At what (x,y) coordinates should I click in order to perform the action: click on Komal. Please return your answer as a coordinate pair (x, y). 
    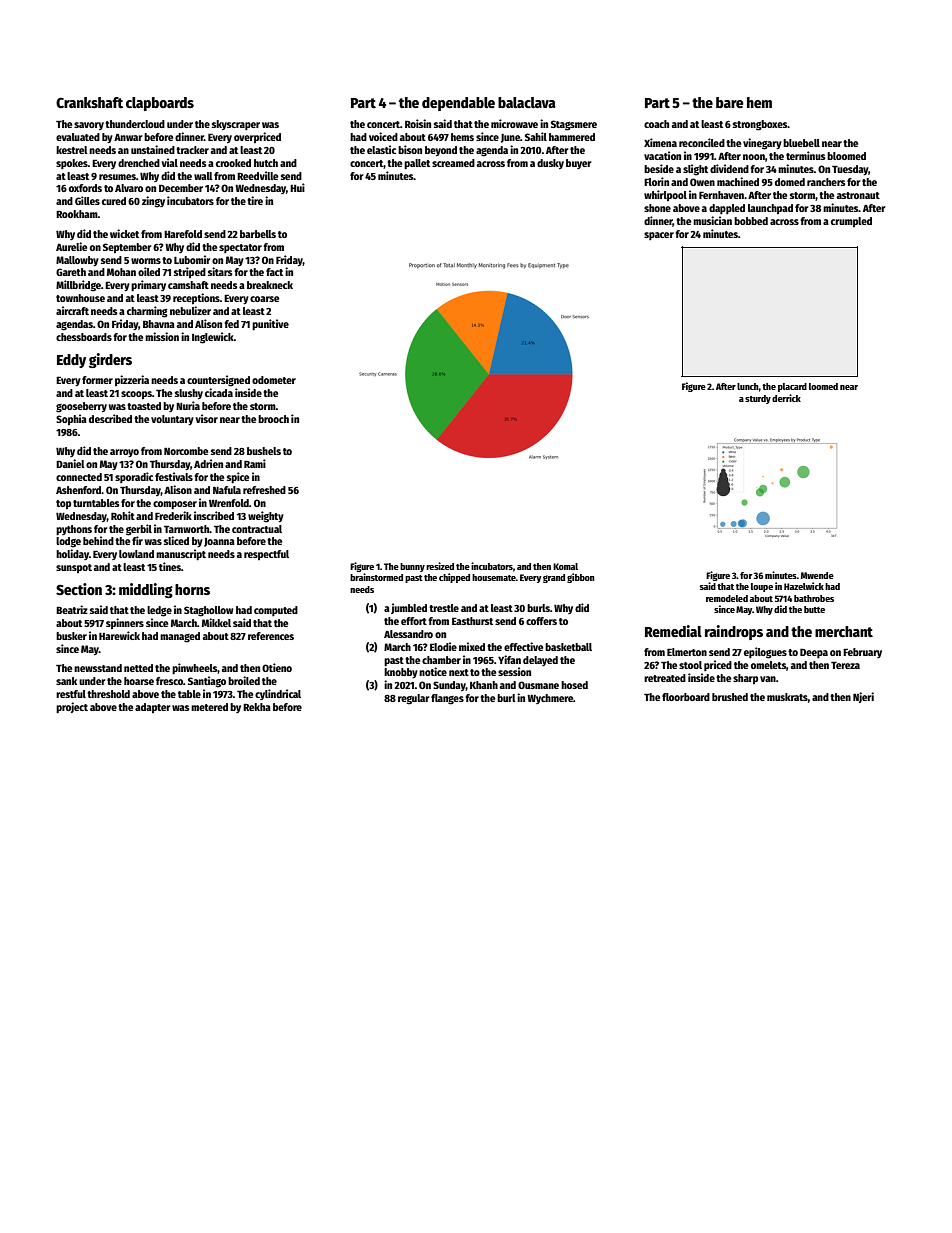
    Looking at the image, I should click on (565, 566).
